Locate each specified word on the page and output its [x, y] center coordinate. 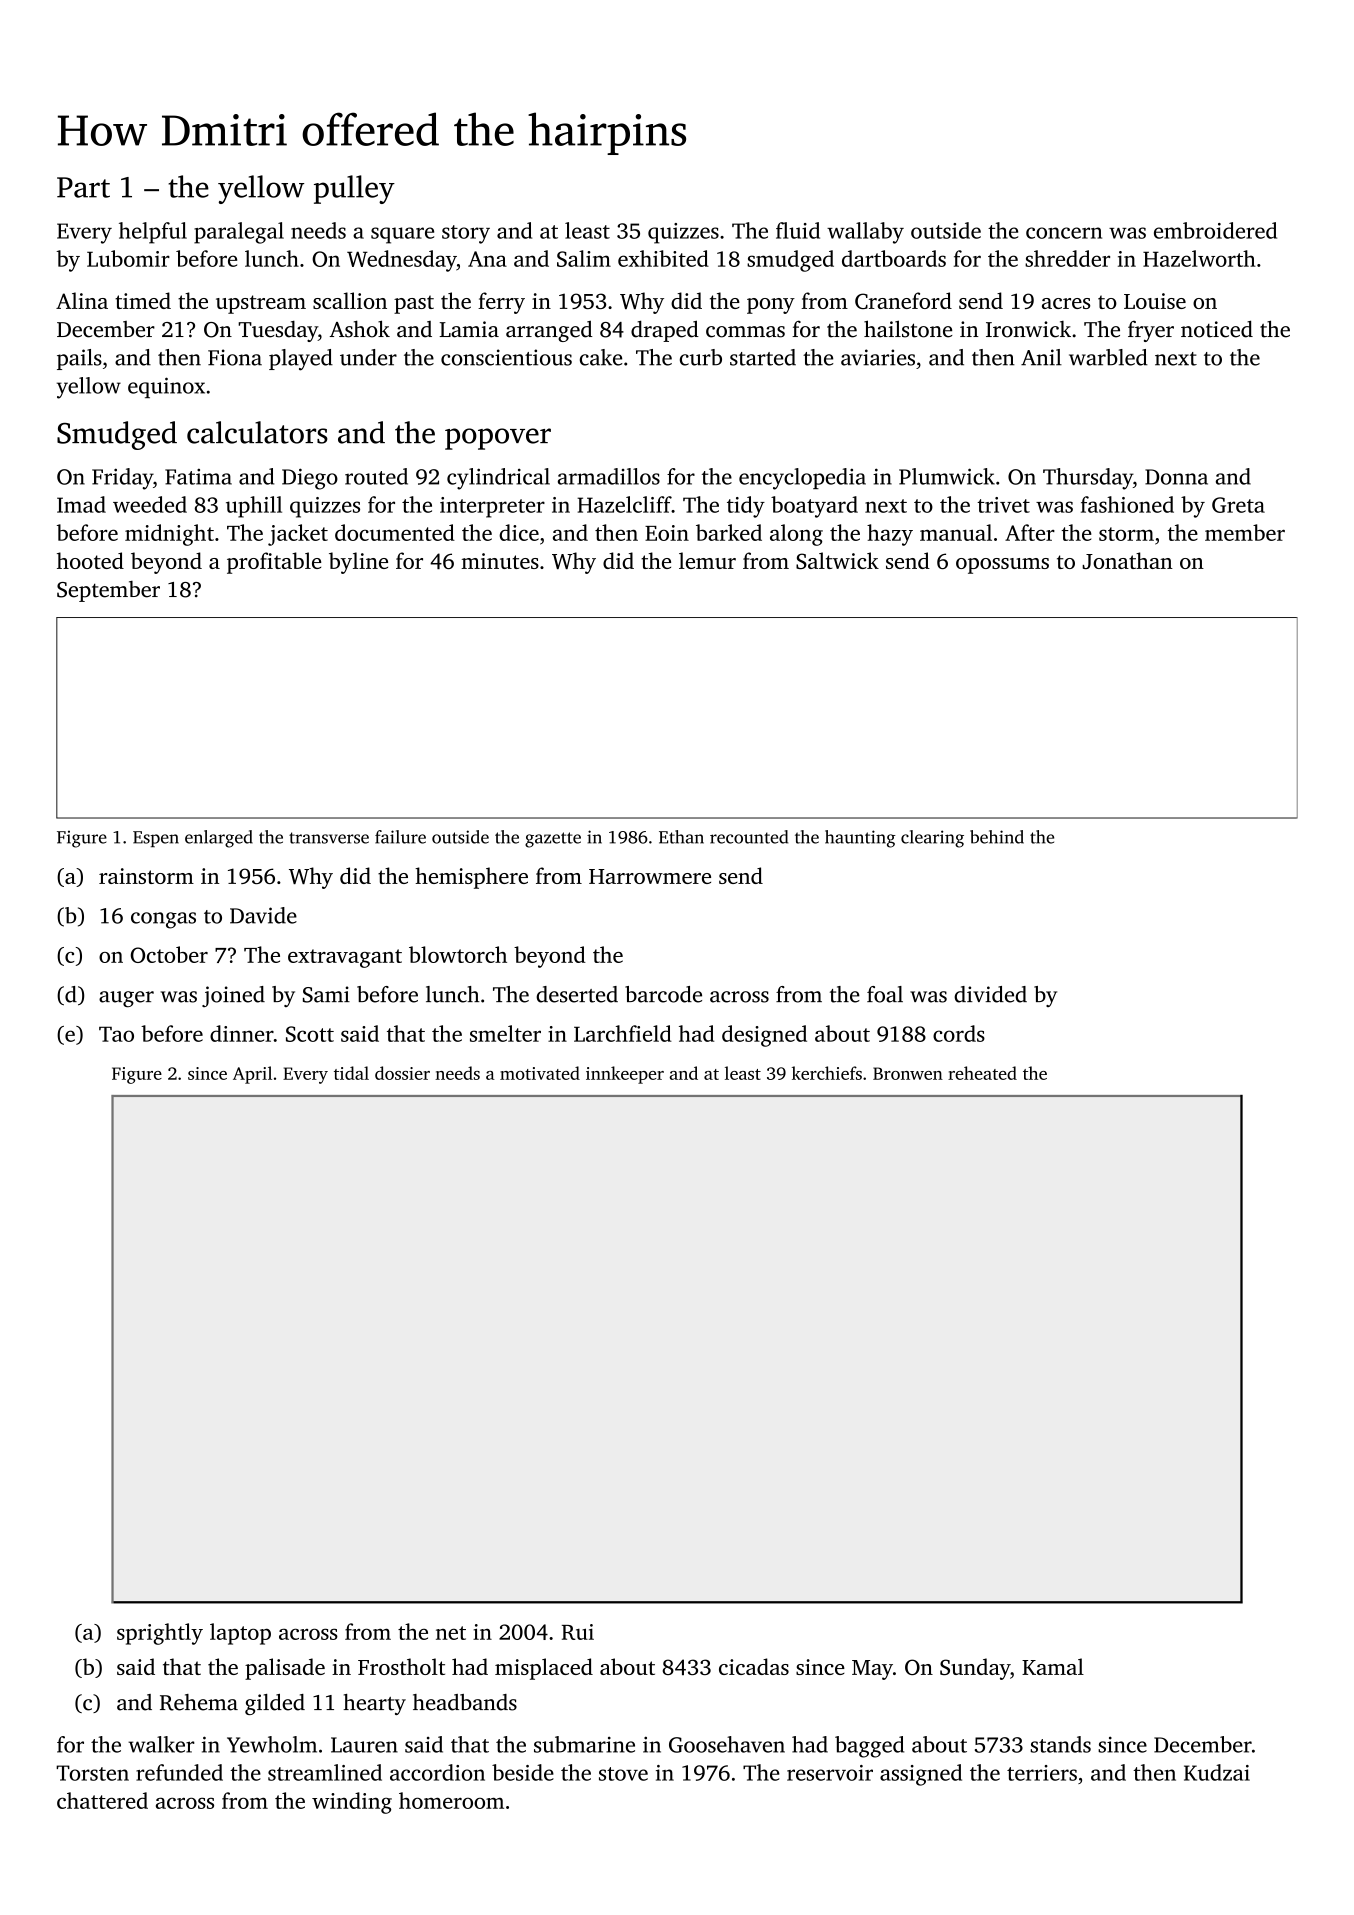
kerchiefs [827, 1073]
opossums [1002, 566]
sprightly [160, 1634]
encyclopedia [802, 479]
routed [376, 476]
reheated [982, 1073]
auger [126, 999]
